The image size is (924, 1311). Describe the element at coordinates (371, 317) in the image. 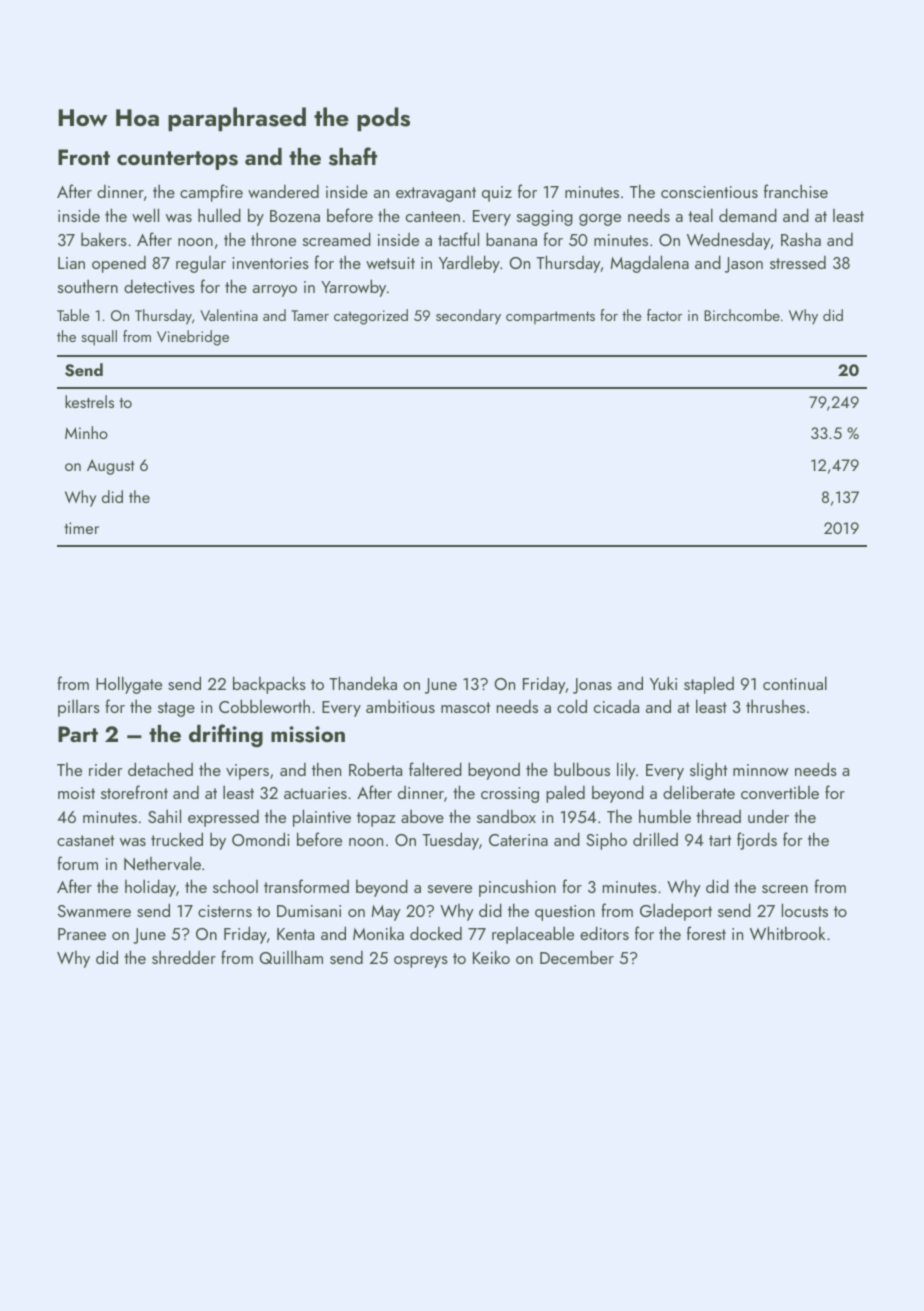

I see `categorized` at that location.
